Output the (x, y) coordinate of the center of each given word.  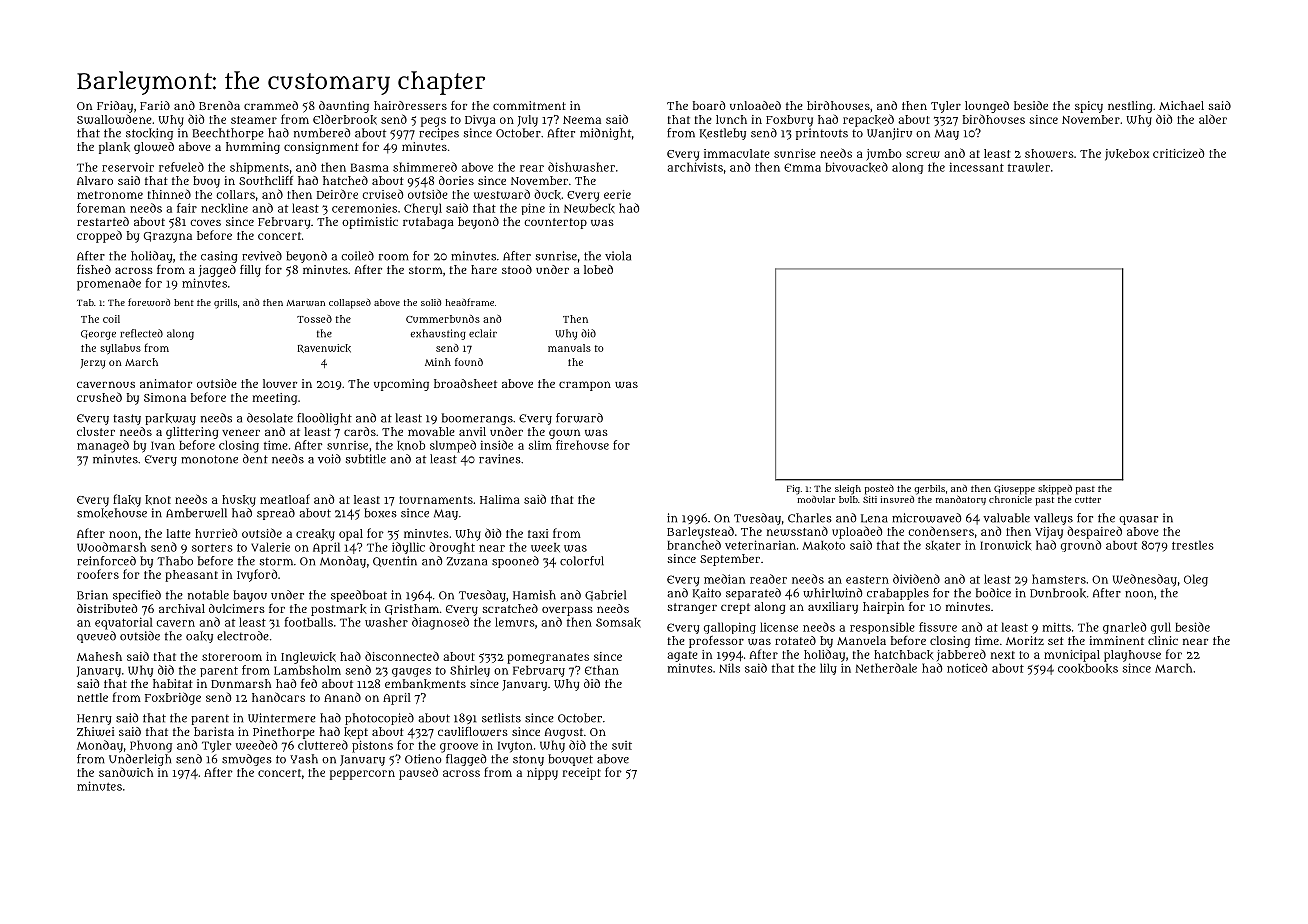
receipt (582, 774)
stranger (692, 608)
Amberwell (196, 513)
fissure (938, 627)
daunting (344, 107)
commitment (529, 105)
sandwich (126, 772)
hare (484, 269)
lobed (598, 269)
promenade (109, 284)
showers (1049, 153)
